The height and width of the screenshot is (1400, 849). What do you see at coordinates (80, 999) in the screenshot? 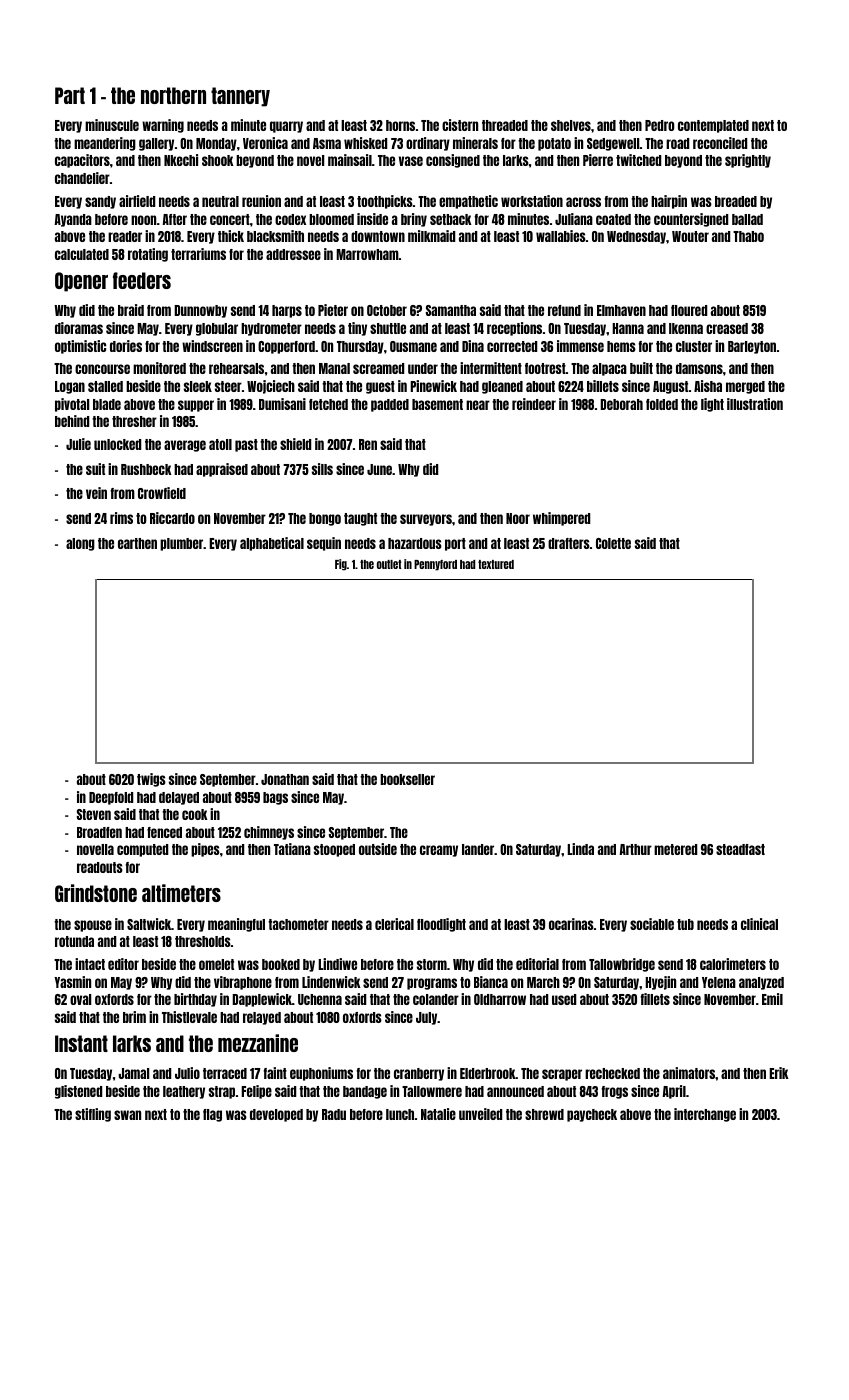
I see `oval` at bounding box center [80, 999].
